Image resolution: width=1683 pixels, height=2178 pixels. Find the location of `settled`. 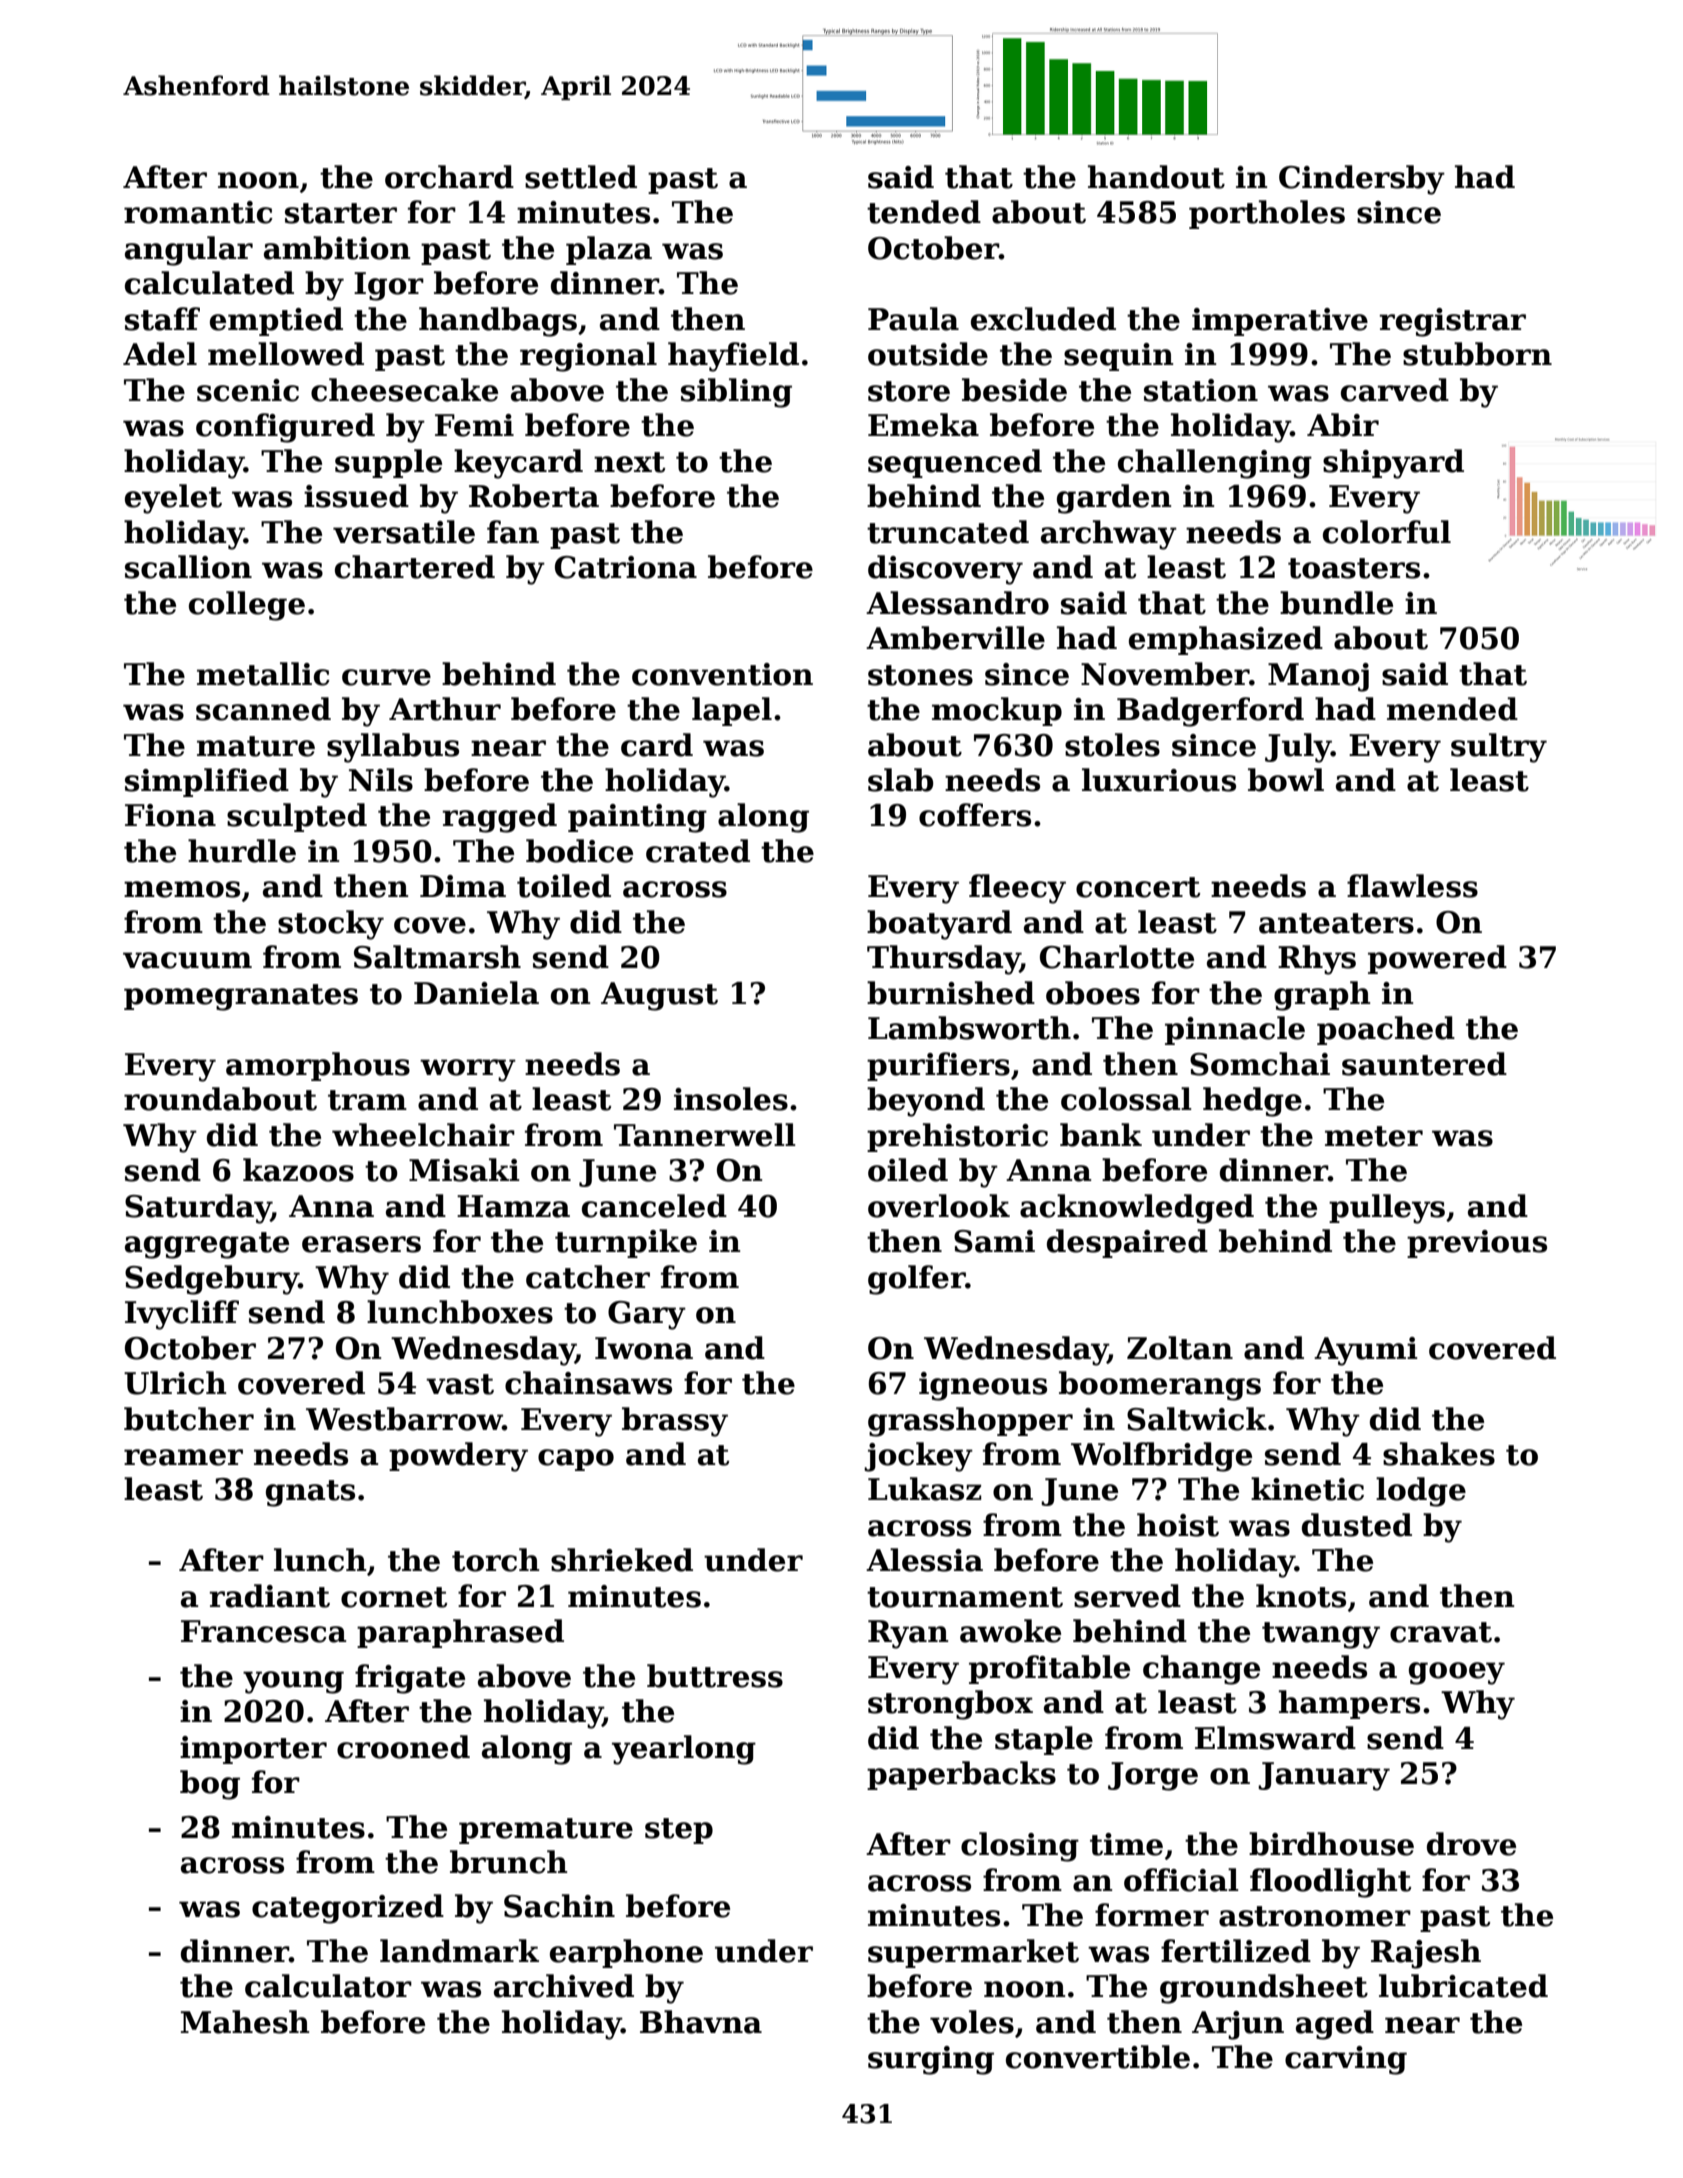

settled is located at coordinates (581, 177).
